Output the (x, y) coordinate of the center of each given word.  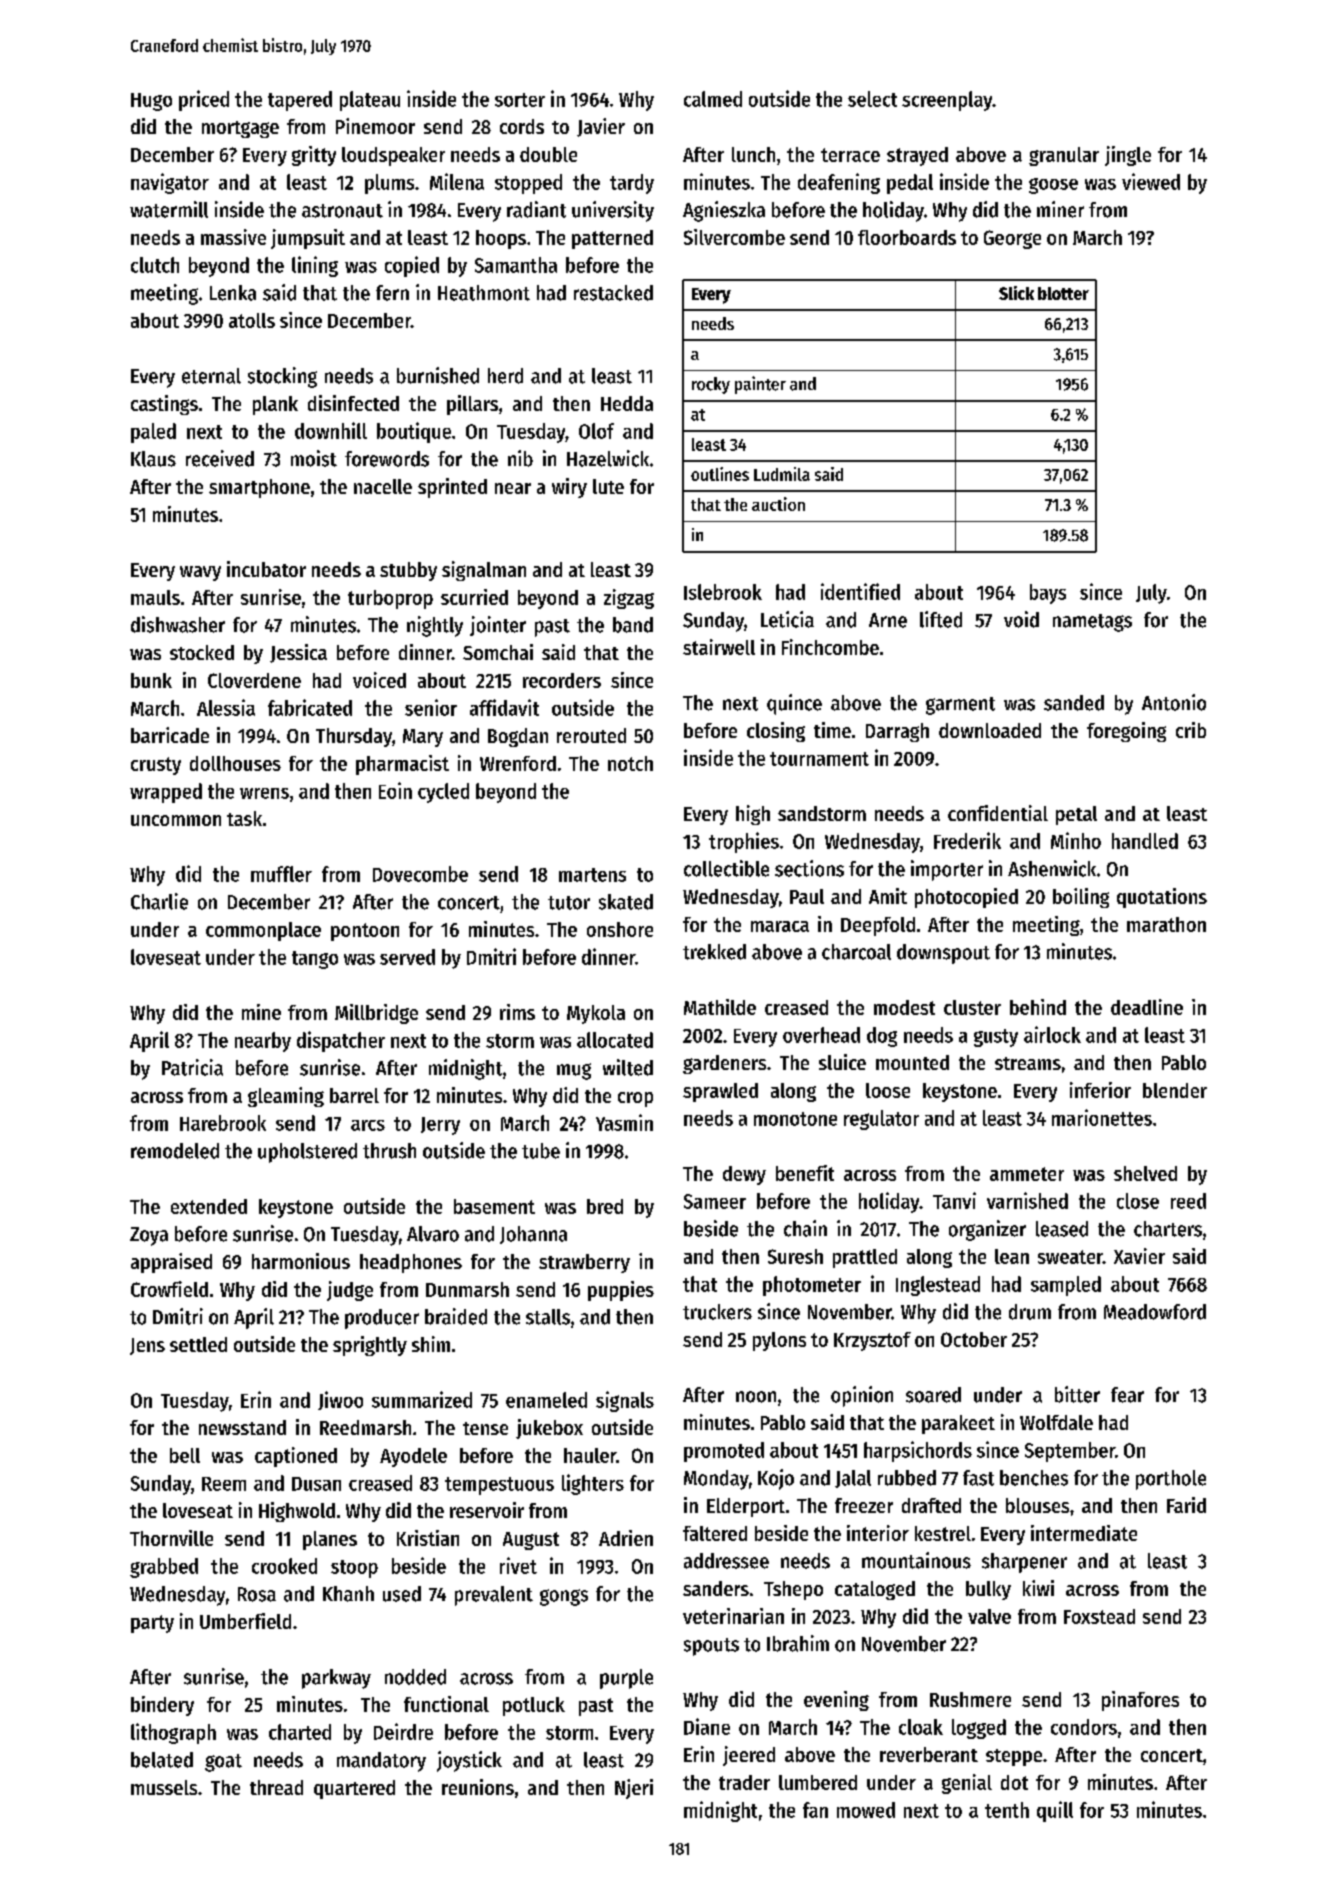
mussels (164, 1787)
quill (1055, 1811)
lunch (753, 154)
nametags (1092, 623)
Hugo (151, 102)
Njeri (634, 1789)
